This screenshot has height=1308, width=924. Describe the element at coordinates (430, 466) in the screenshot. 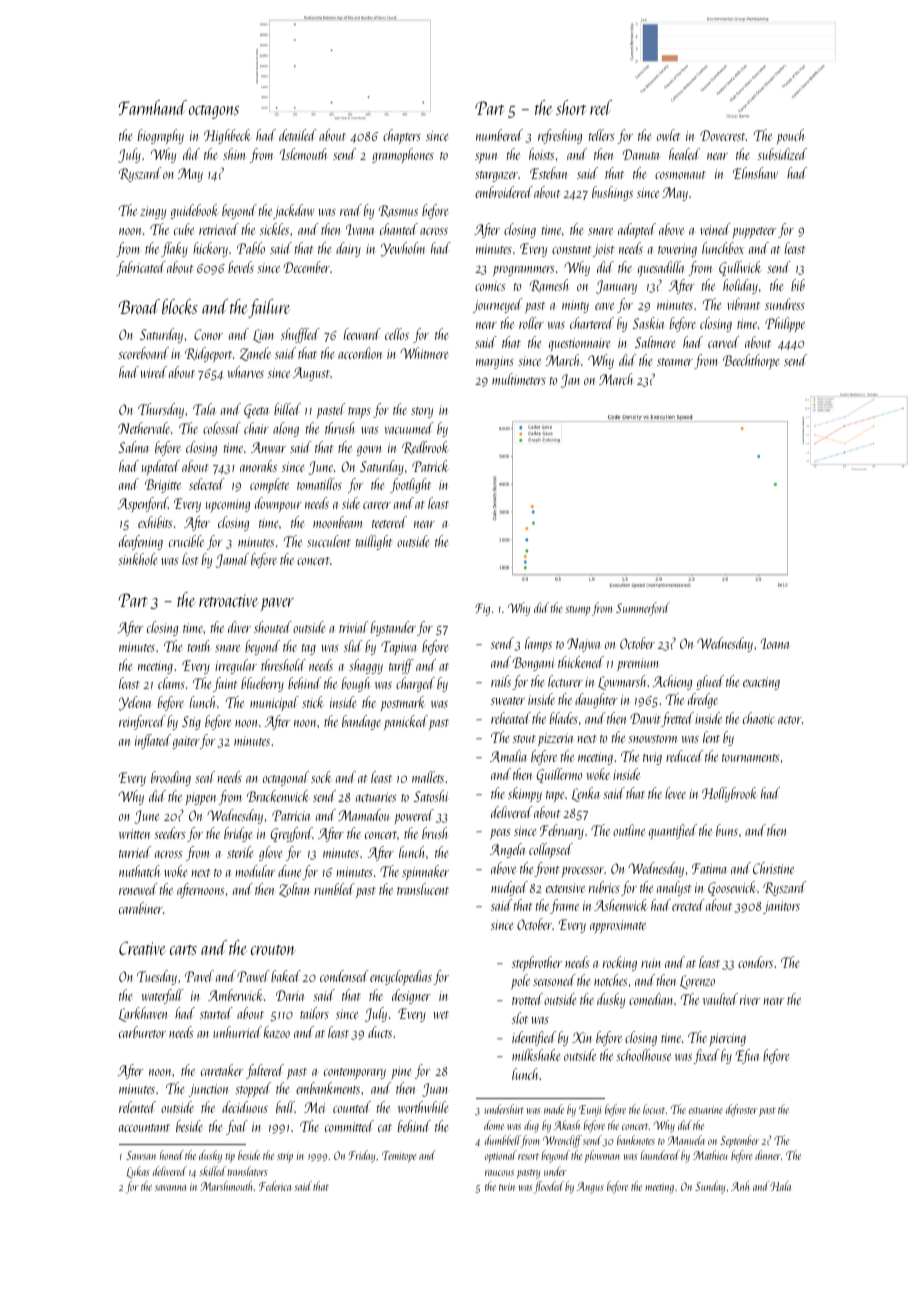

I see `Patrick` at that location.
